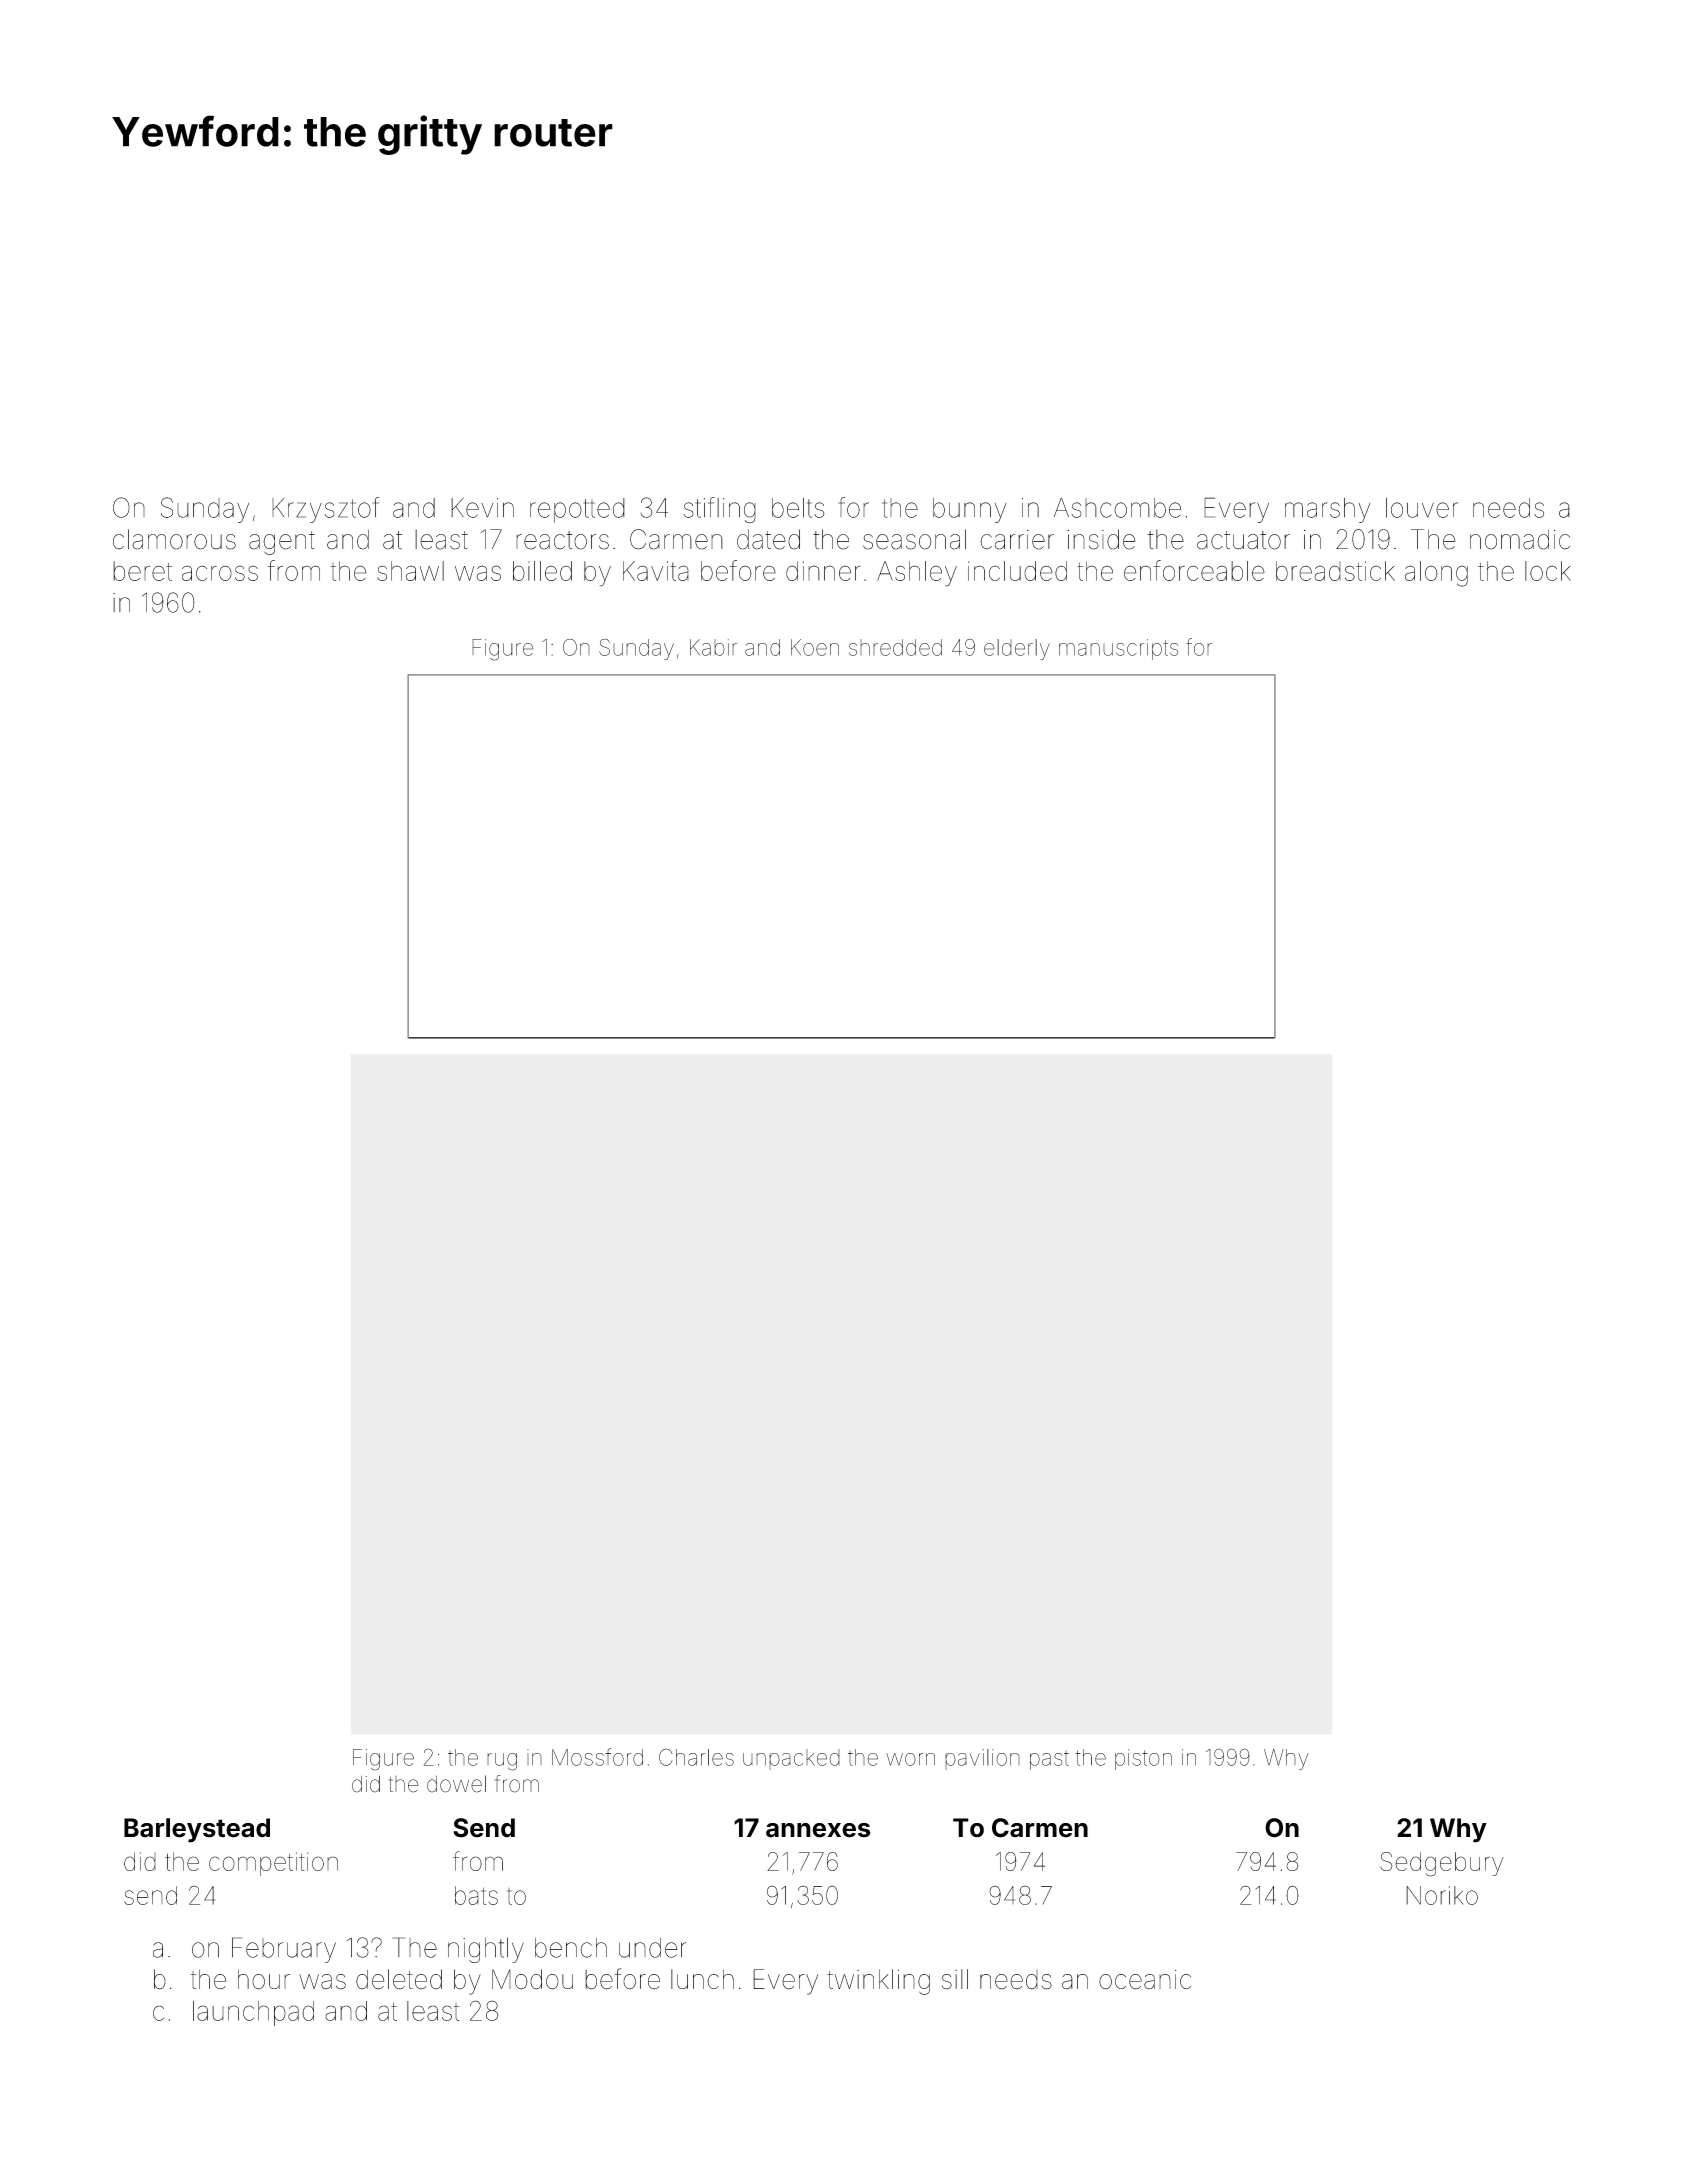  I want to click on February, so click(284, 1950).
